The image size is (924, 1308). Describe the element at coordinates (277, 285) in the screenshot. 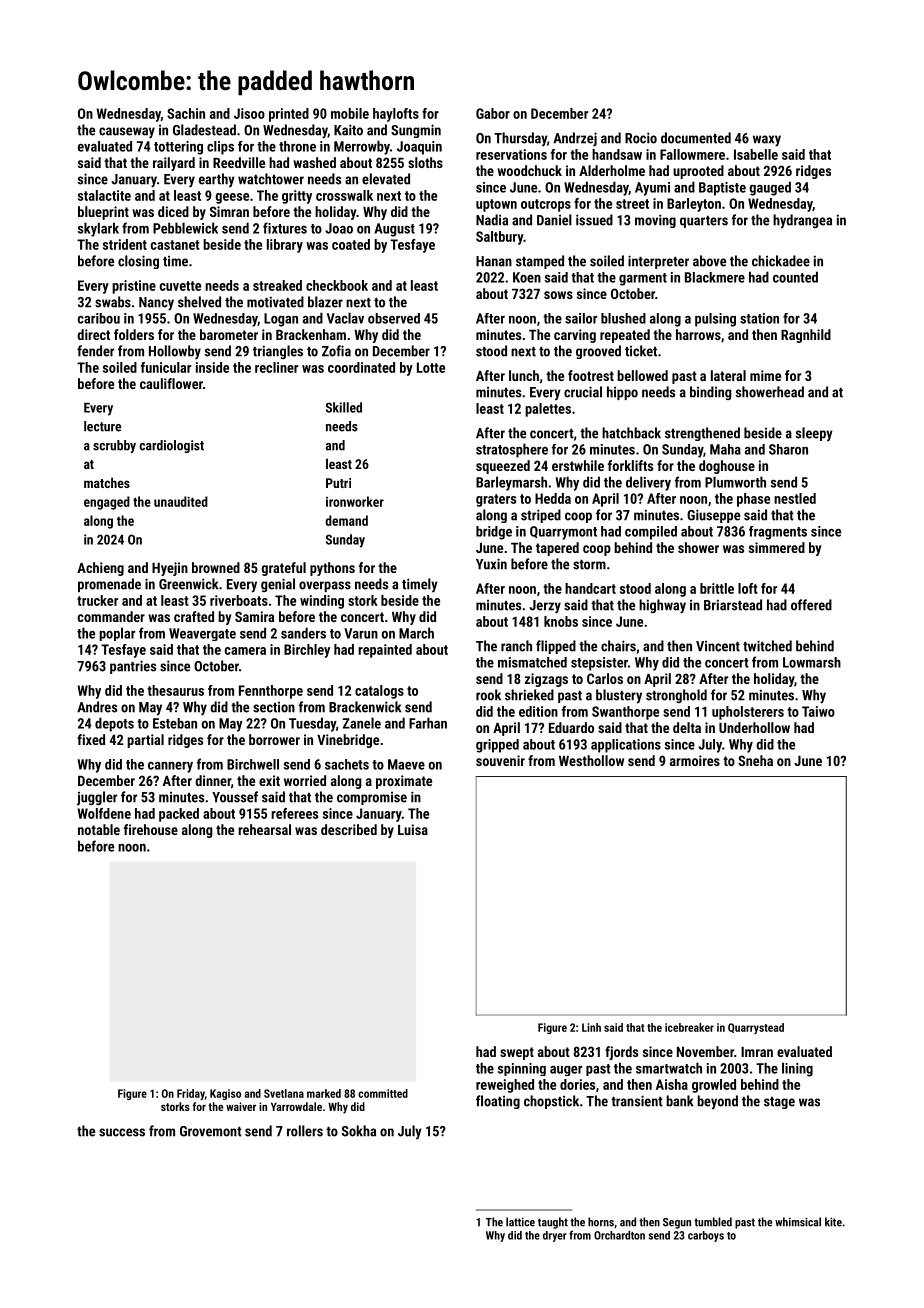

I see `streaked` at that location.
